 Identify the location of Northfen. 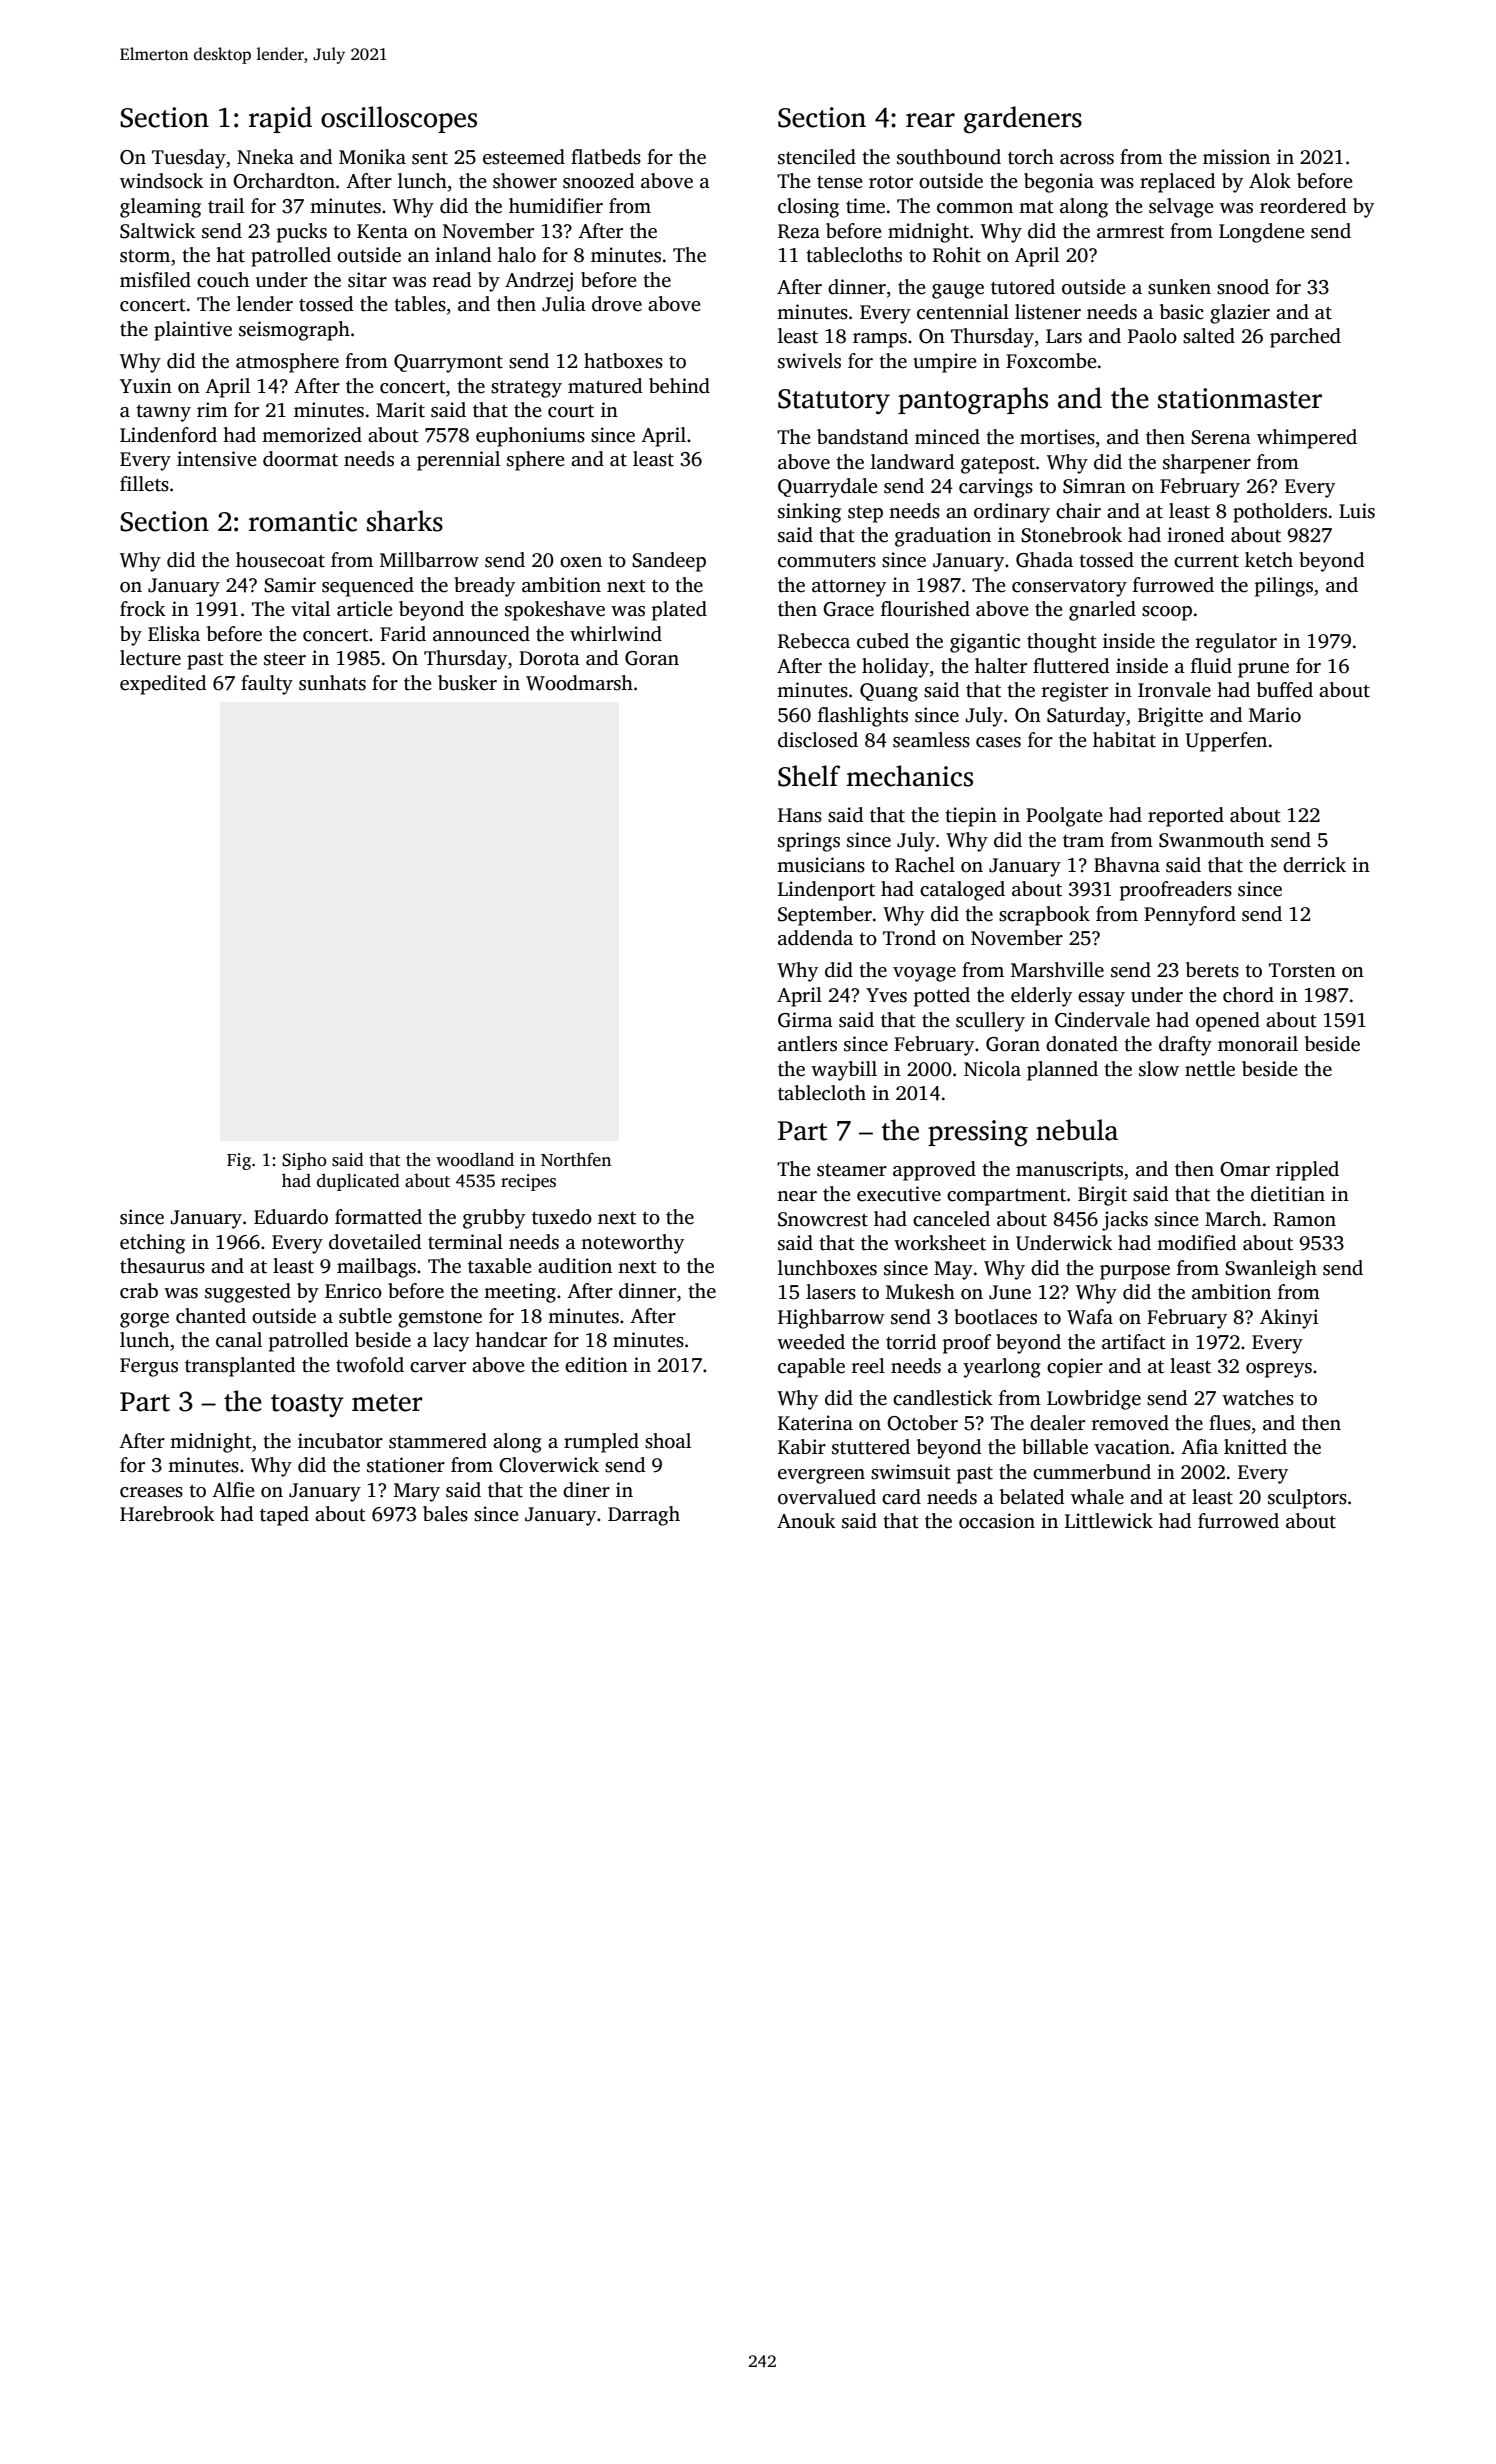
(576, 1159).
